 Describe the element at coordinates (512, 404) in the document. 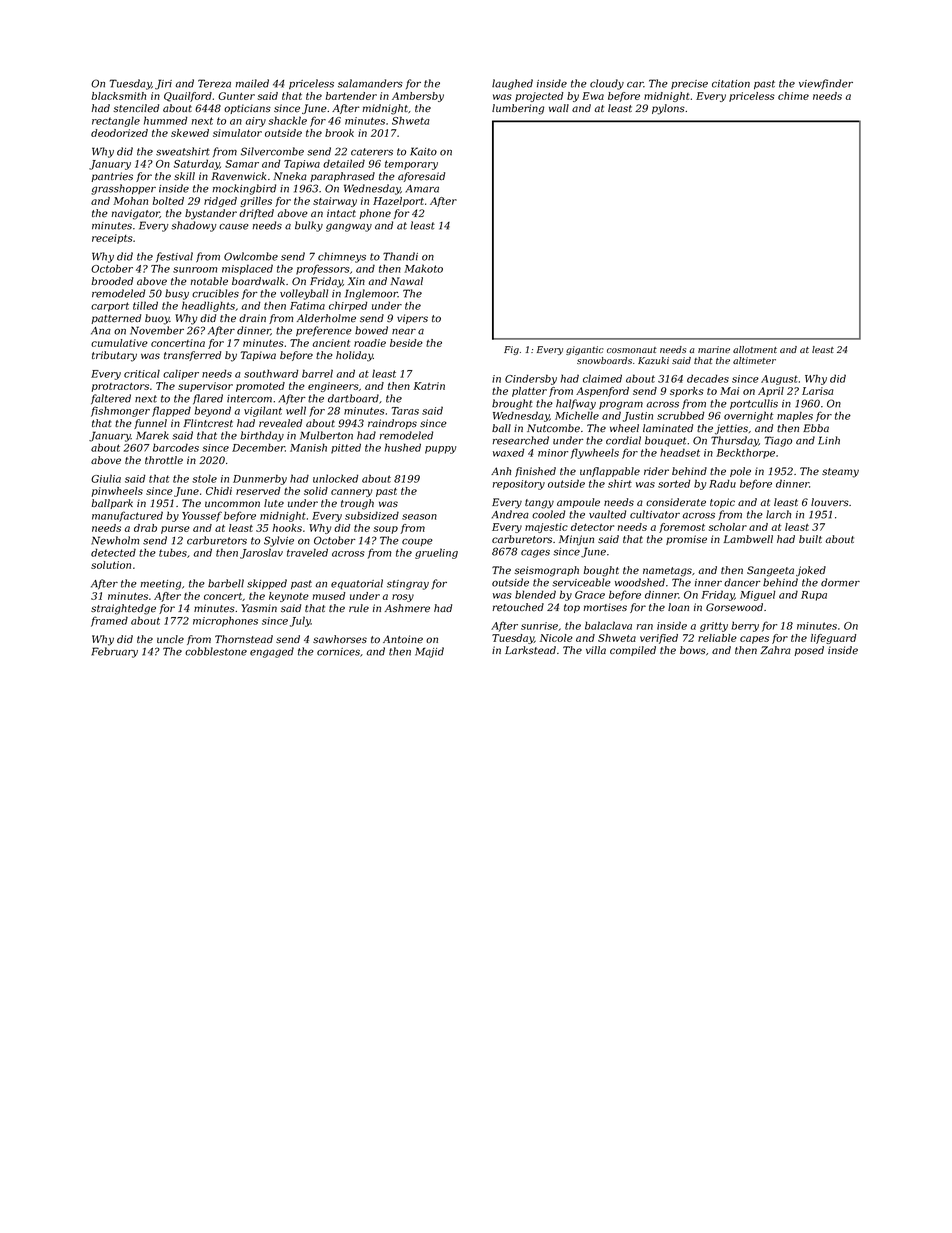

I see `brought` at that location.
